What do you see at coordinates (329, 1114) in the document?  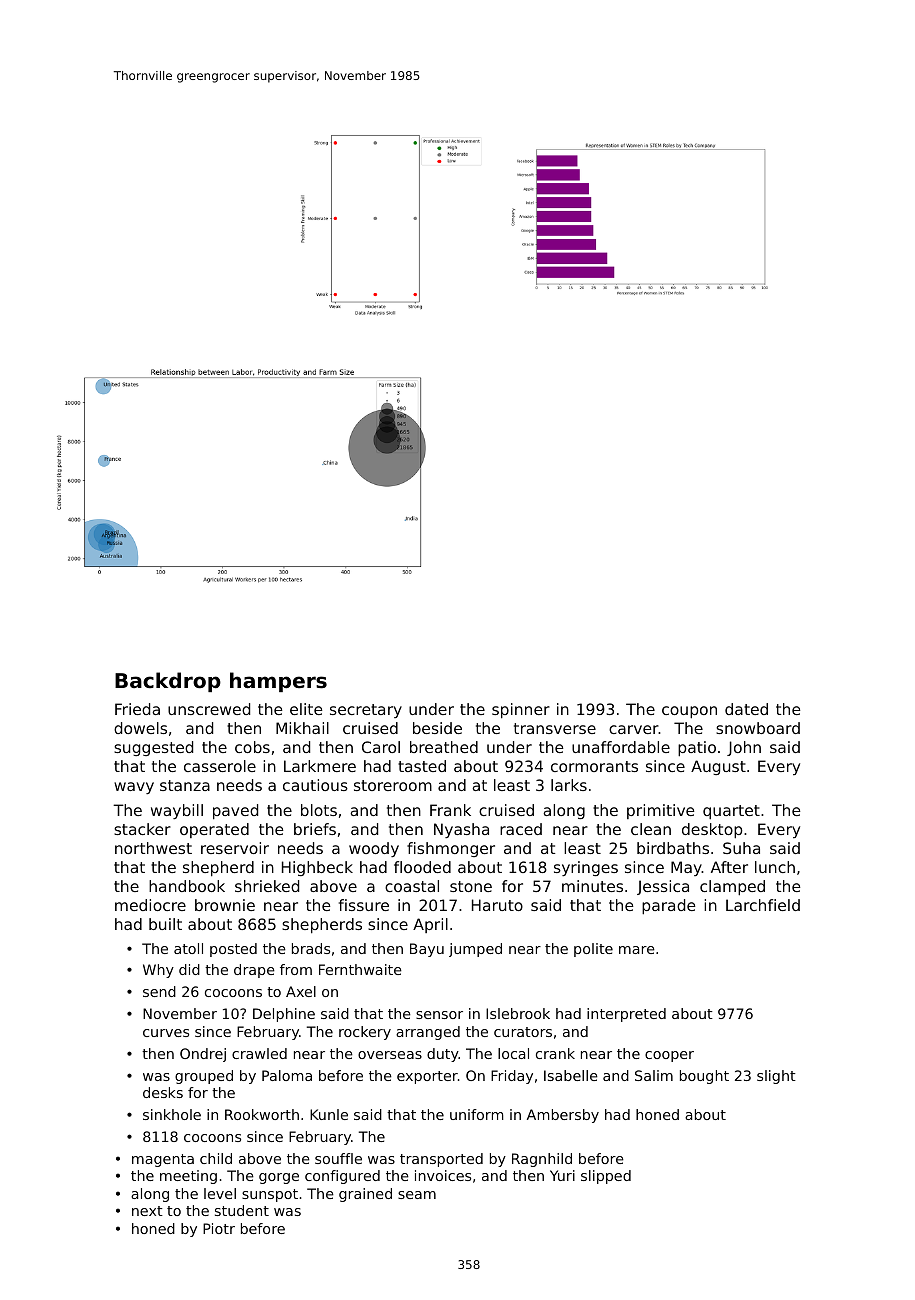 I see `Kunle` at bounding box center [329, 1114].
